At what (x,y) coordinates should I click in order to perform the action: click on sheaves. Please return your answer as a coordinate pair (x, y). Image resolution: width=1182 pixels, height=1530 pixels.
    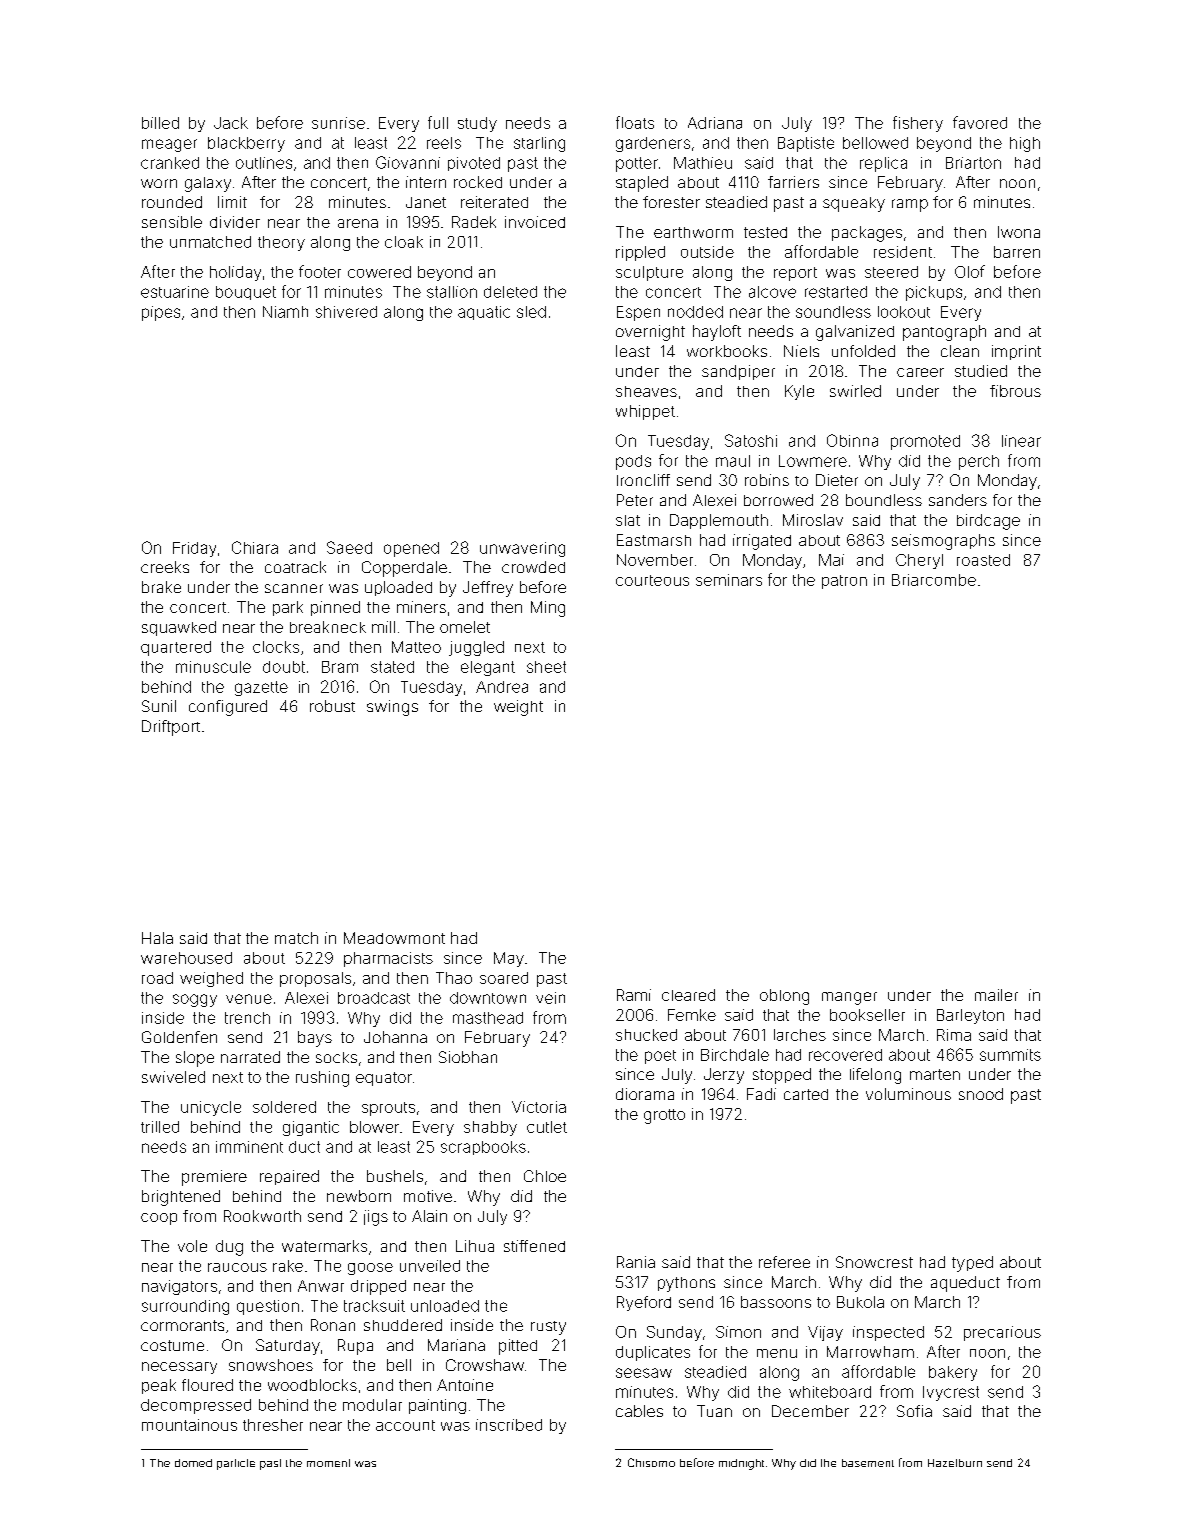
    Looking at the image, I should click on (646, 391).
